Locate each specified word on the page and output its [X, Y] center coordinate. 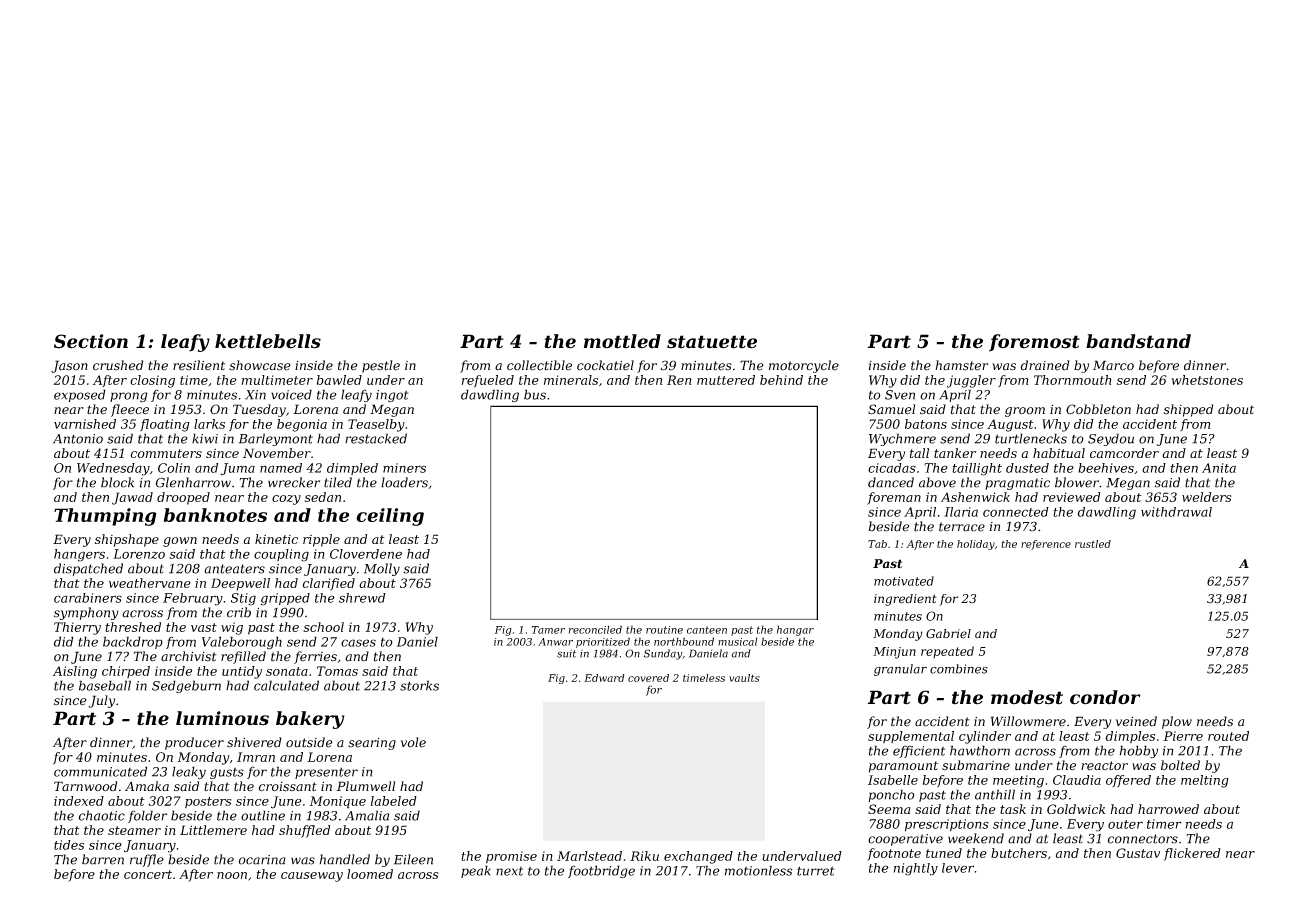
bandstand [1138, 341]
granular [900, 670]
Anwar [555, 642]
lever [958, 868]
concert [148, 874]
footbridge [601, 871]
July [102, 701]
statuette [712, 342]
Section [91, 341]
